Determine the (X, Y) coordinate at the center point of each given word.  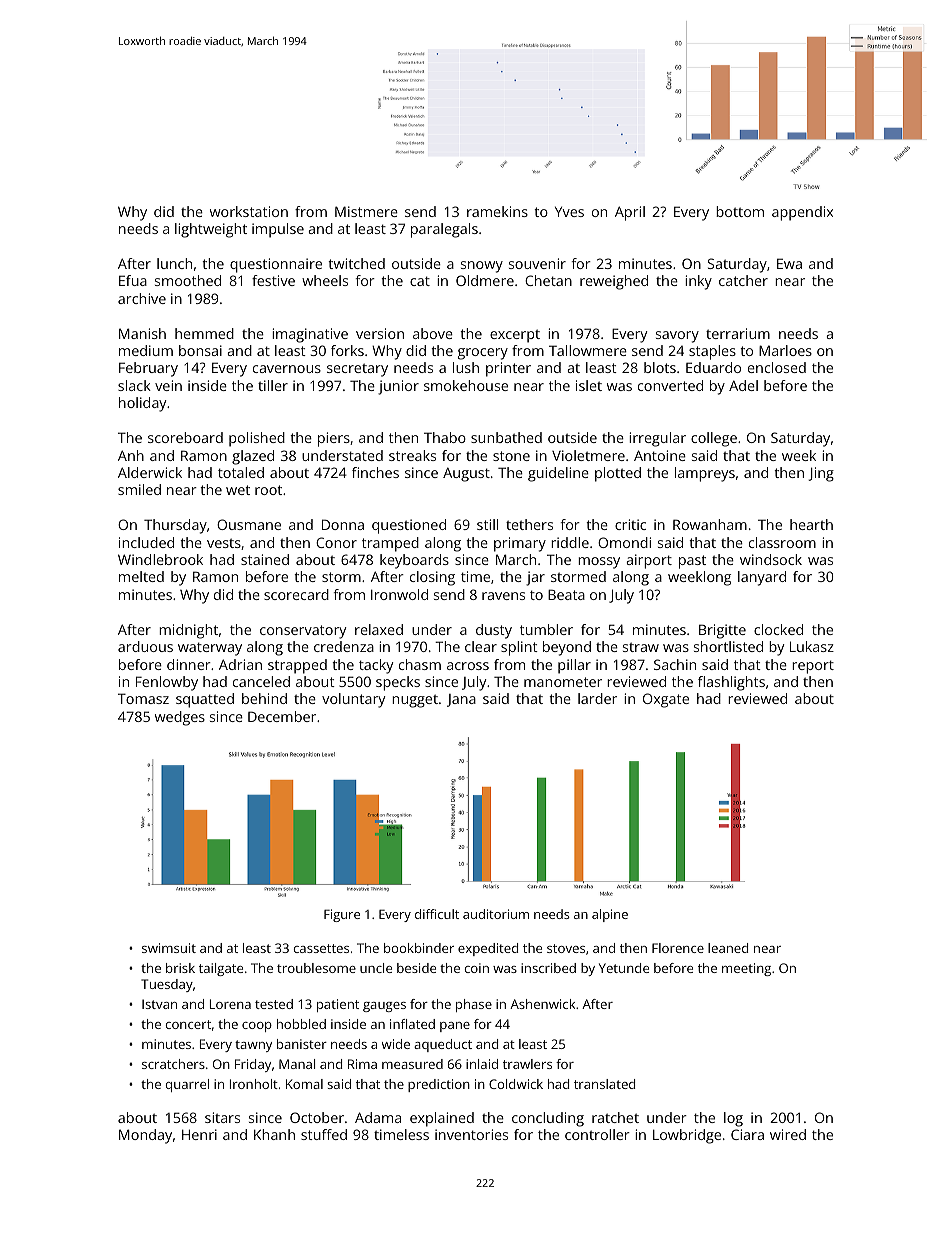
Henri (199, 1134)
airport (649, 561)
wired (788, 1134)
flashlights (731, 683)
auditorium (496, 914)
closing (432, 578)
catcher (743, 280)
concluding (548, 1119)
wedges (180, 718)
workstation (249, 211)
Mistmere (366, 211)
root (268, 490)
